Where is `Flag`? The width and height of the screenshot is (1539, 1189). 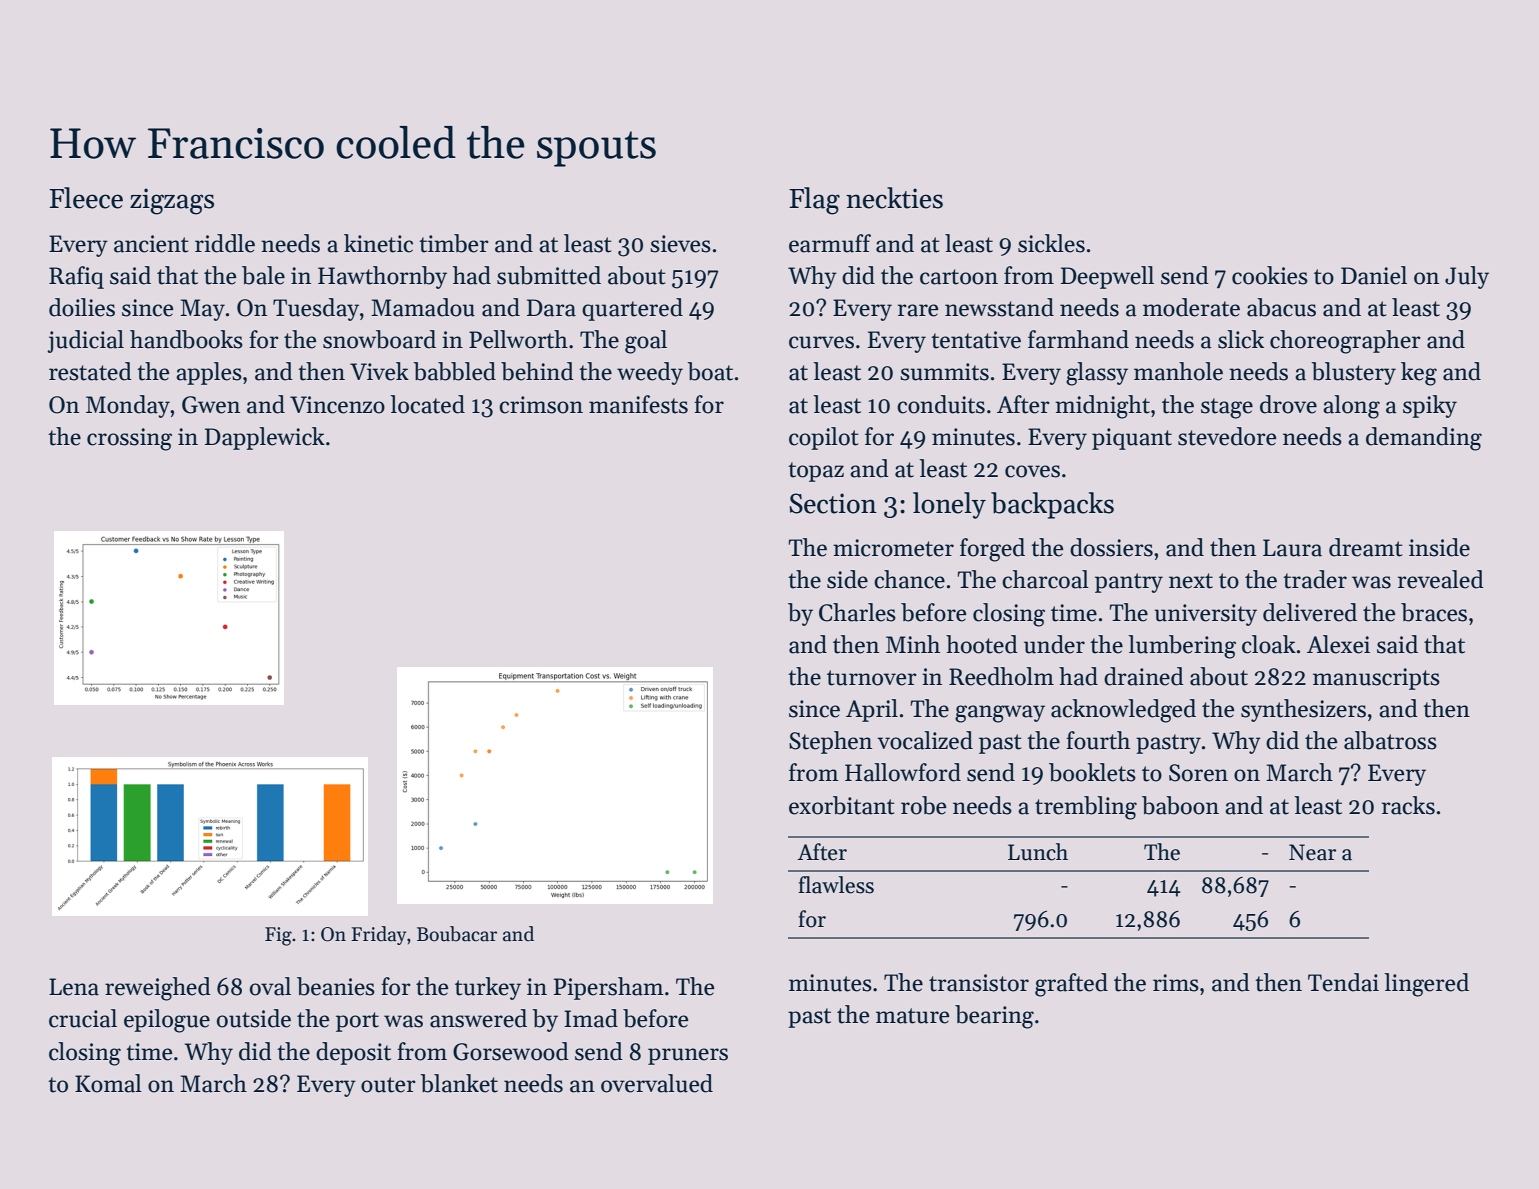 Flag is located at coordinates (814, 201).
